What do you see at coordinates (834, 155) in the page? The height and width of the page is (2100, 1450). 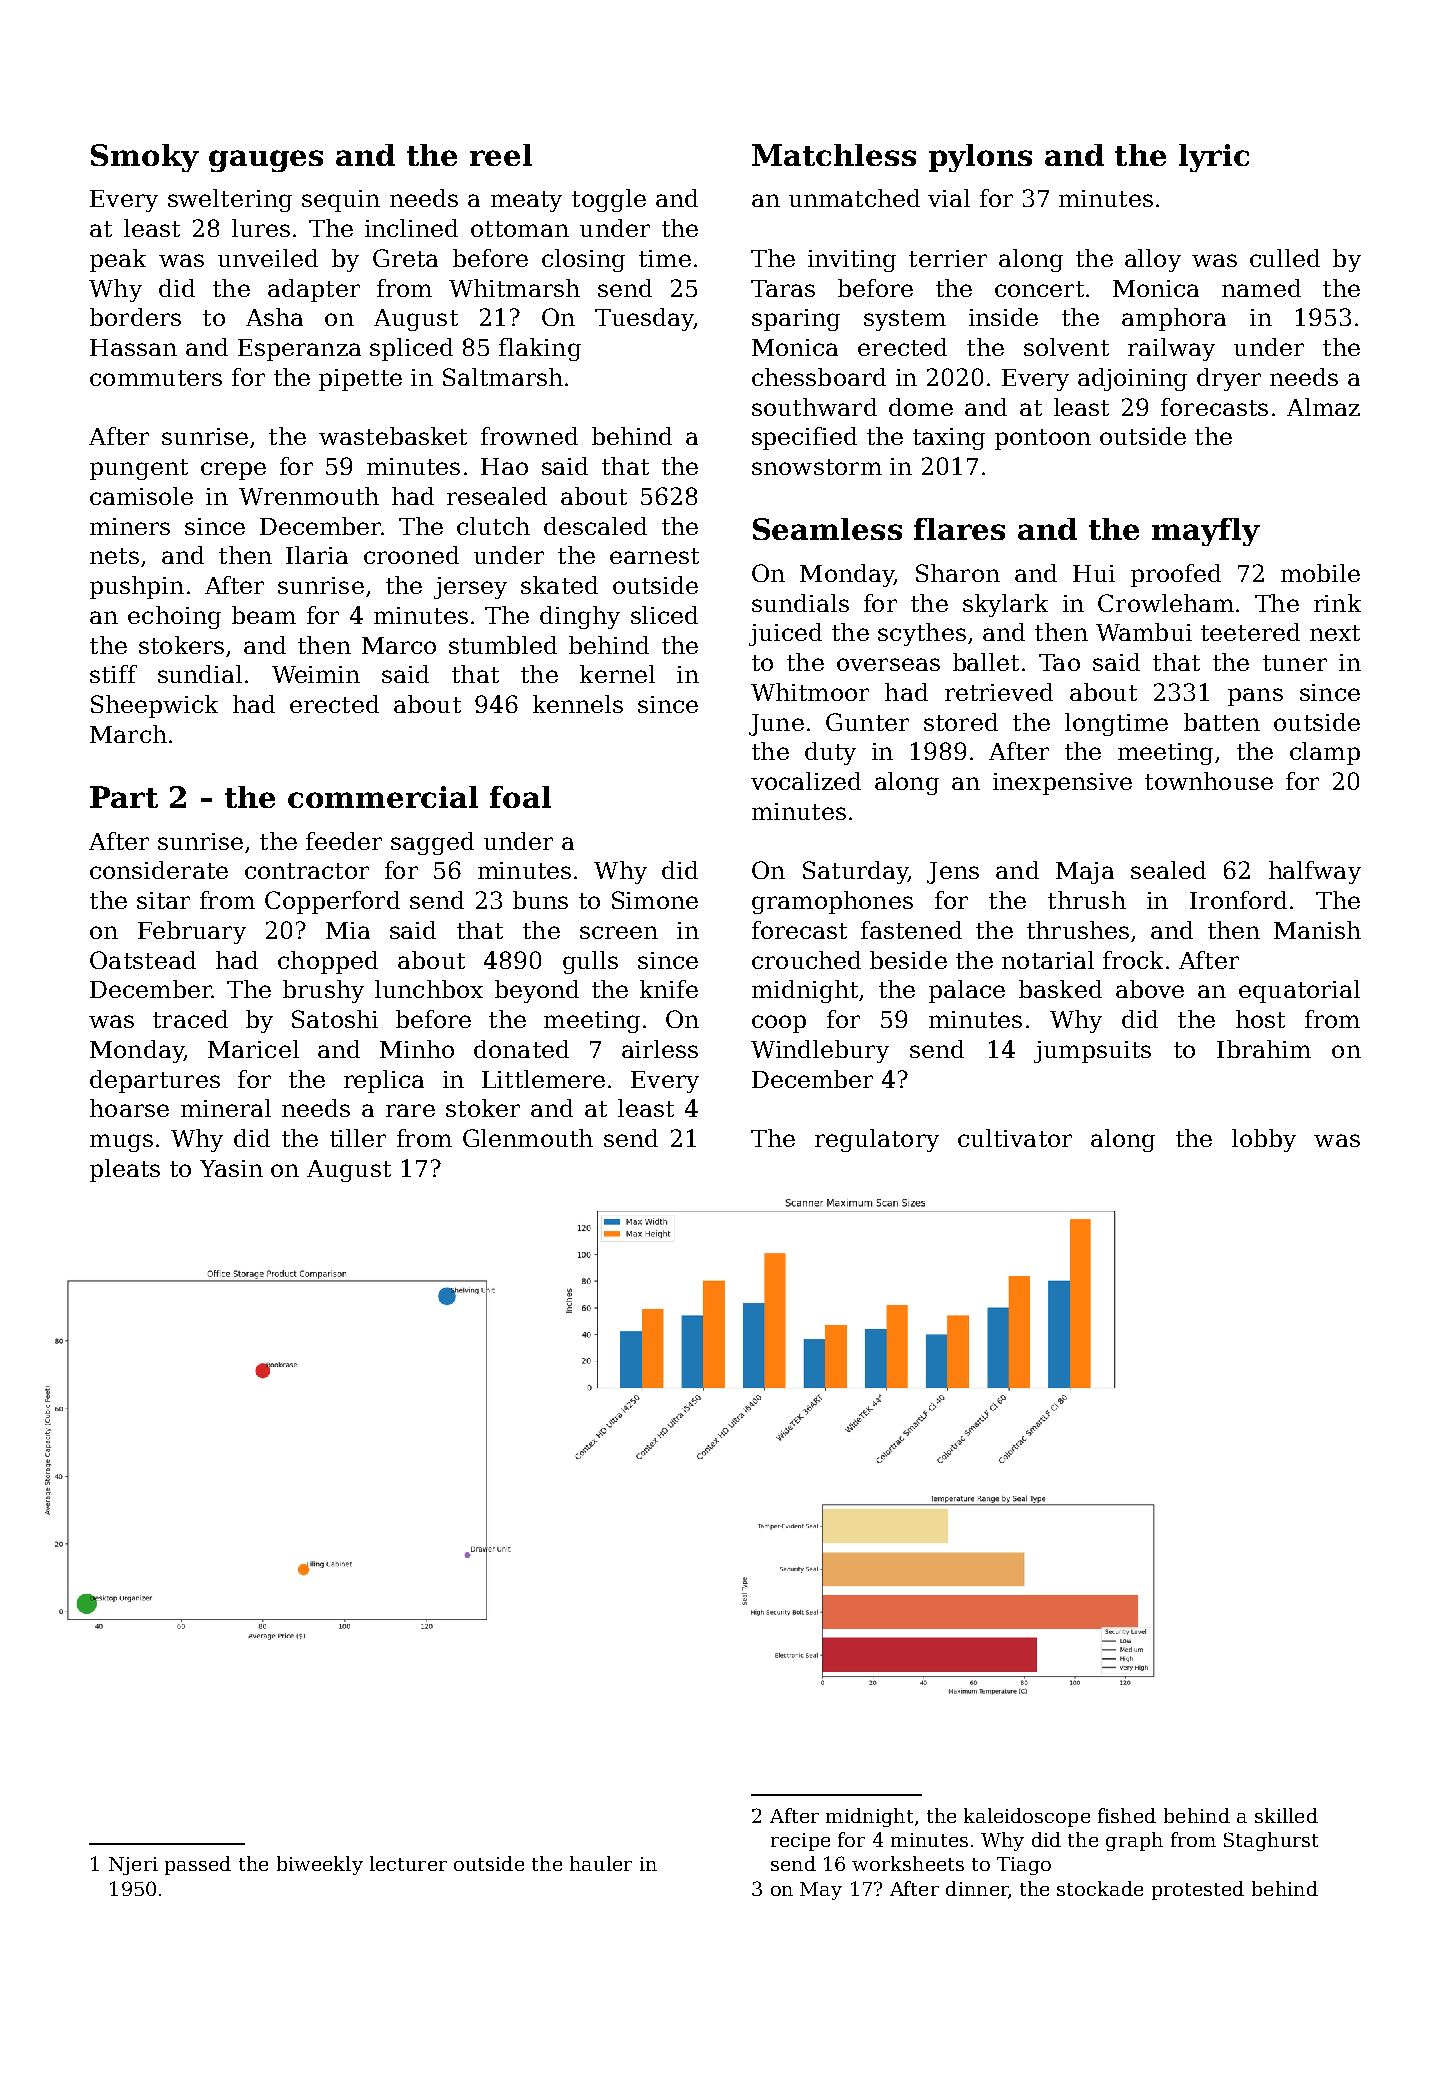 I see `Matchless` at bounding box center [834, 155].
